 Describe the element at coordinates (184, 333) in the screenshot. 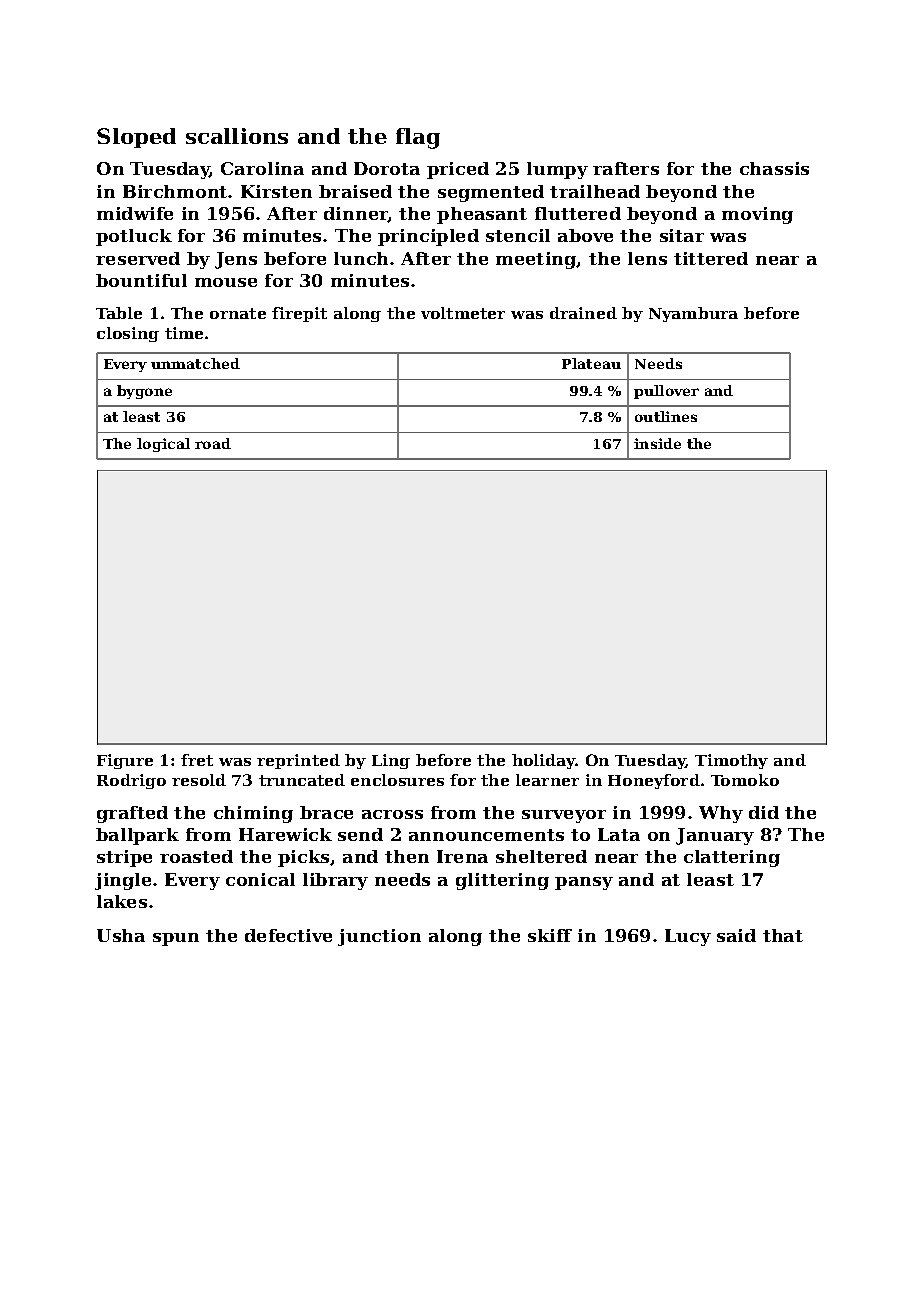

I see `time` at that location.
